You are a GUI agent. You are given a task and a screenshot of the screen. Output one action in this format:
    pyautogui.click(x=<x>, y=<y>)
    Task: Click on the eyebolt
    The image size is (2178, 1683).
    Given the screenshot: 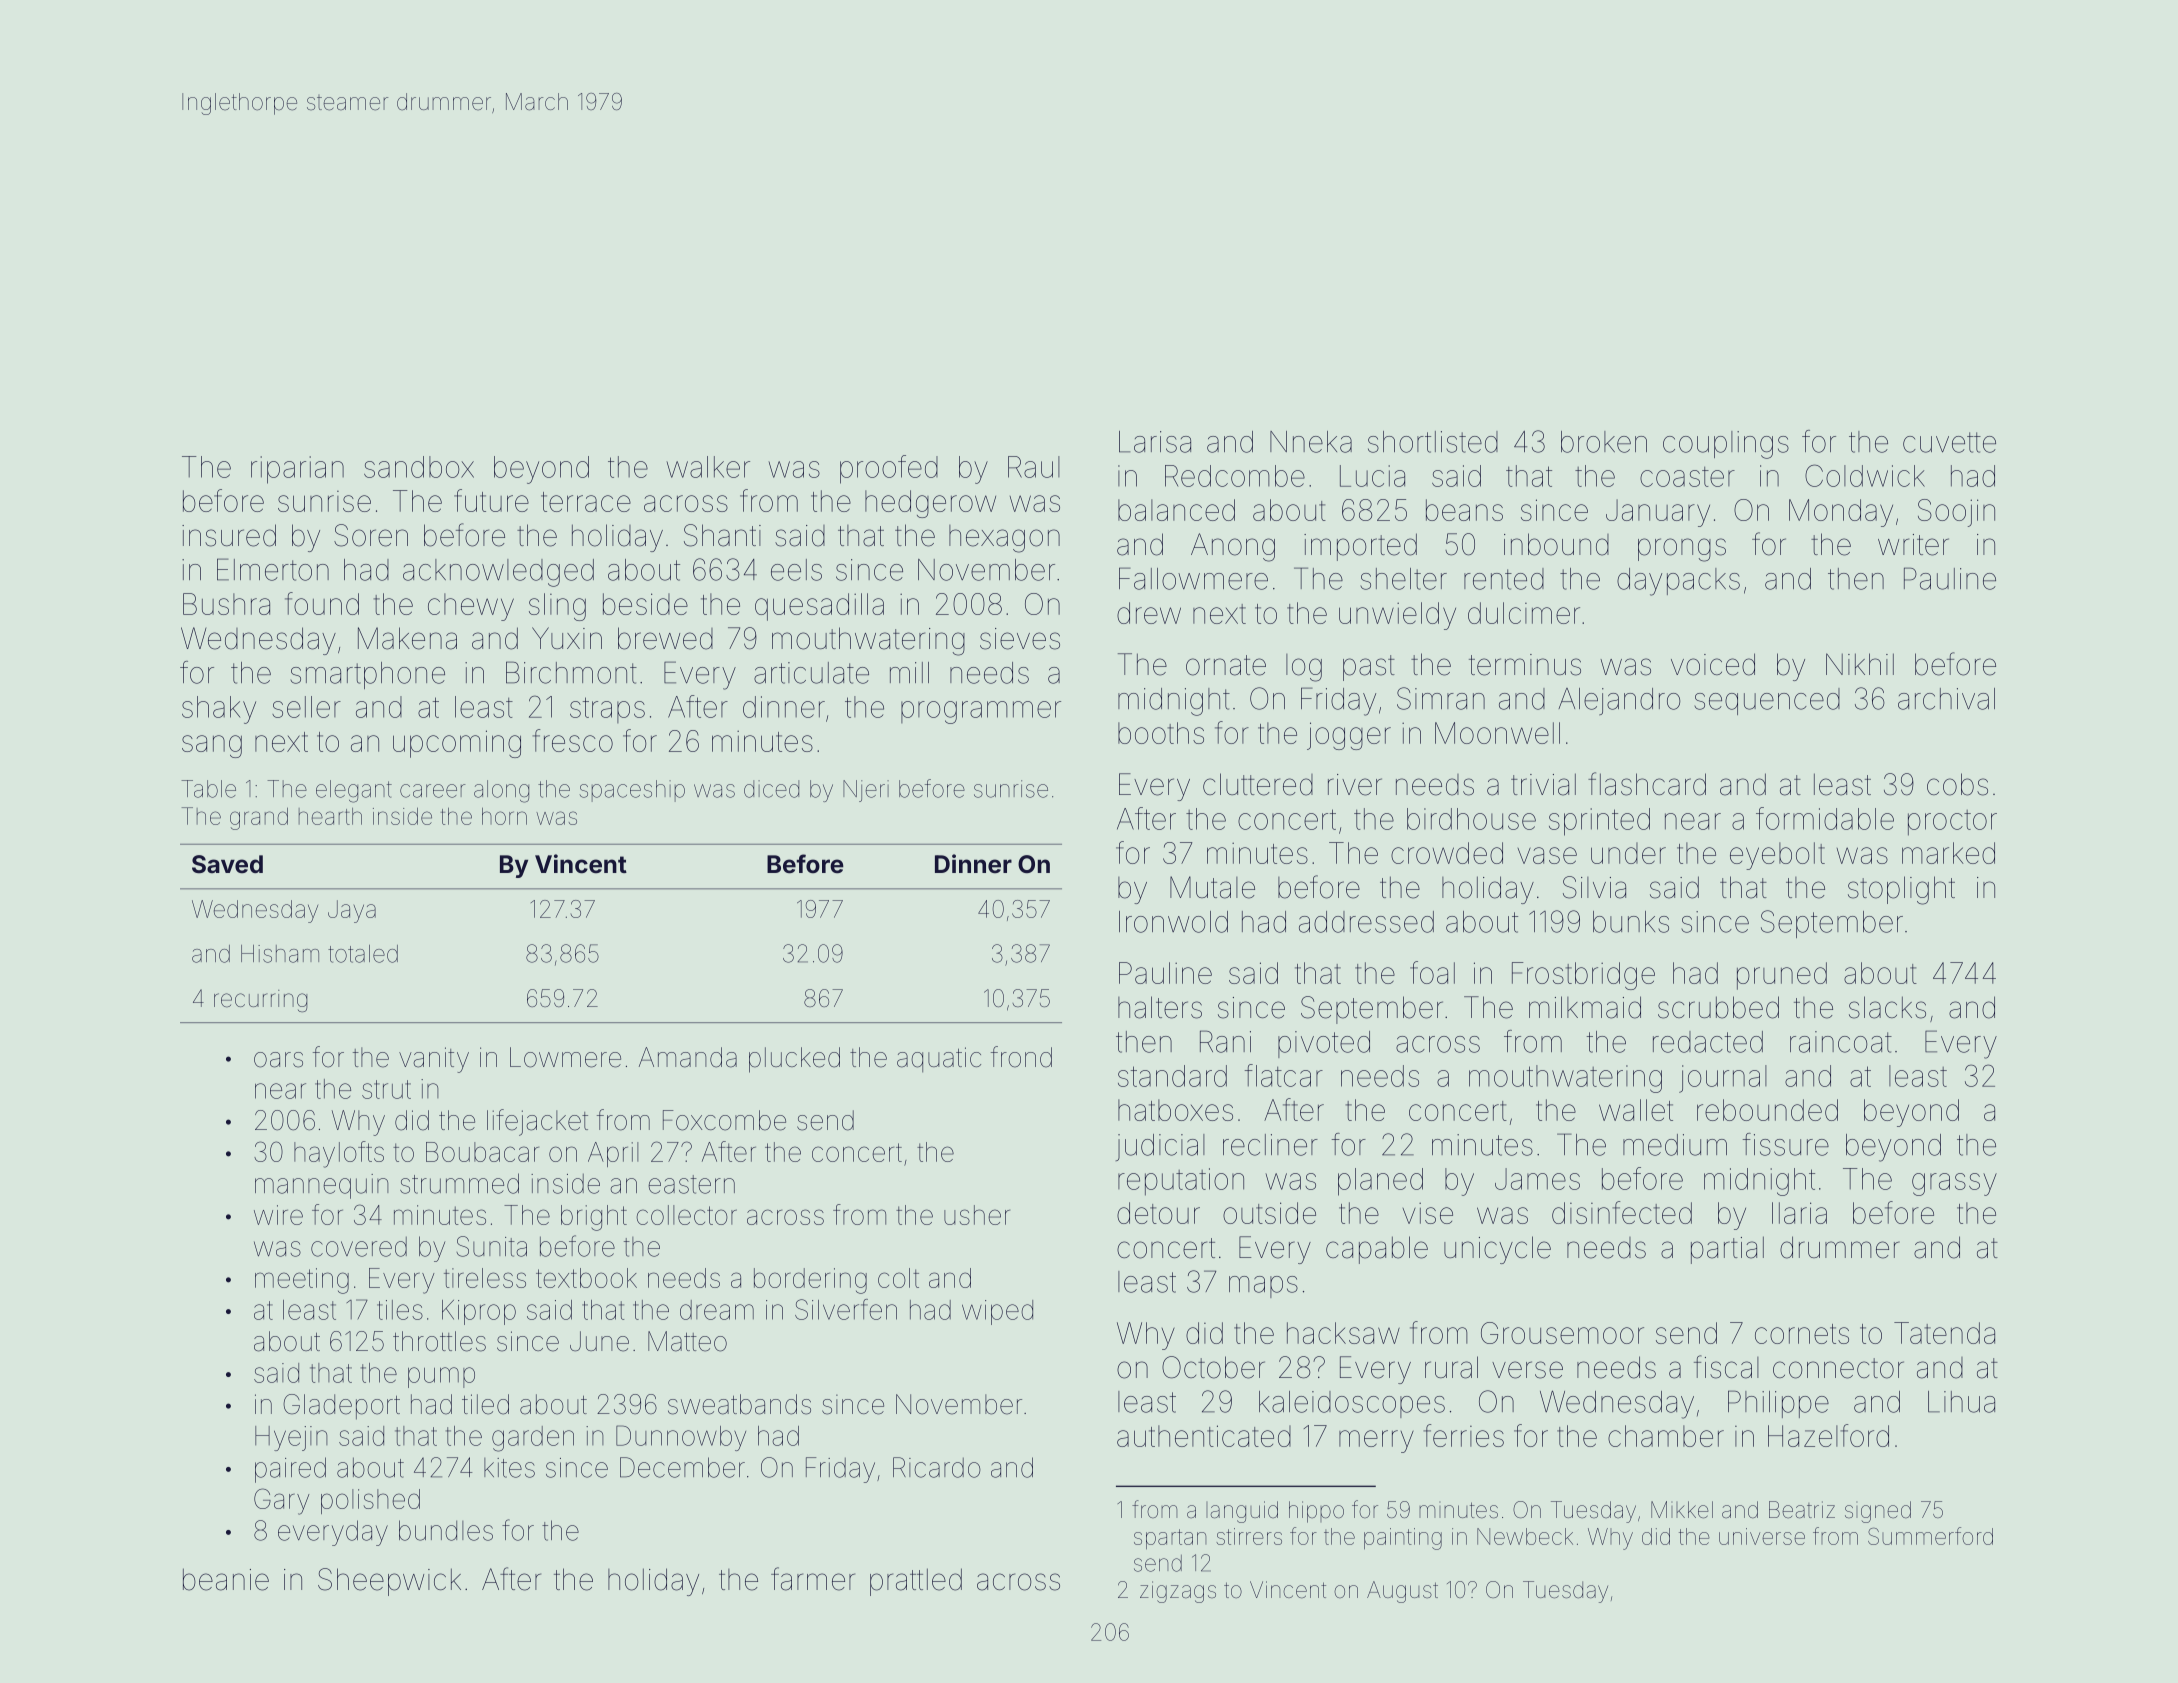 What is the action you would take?
    pyautogui.click(x=1777, y=856)
